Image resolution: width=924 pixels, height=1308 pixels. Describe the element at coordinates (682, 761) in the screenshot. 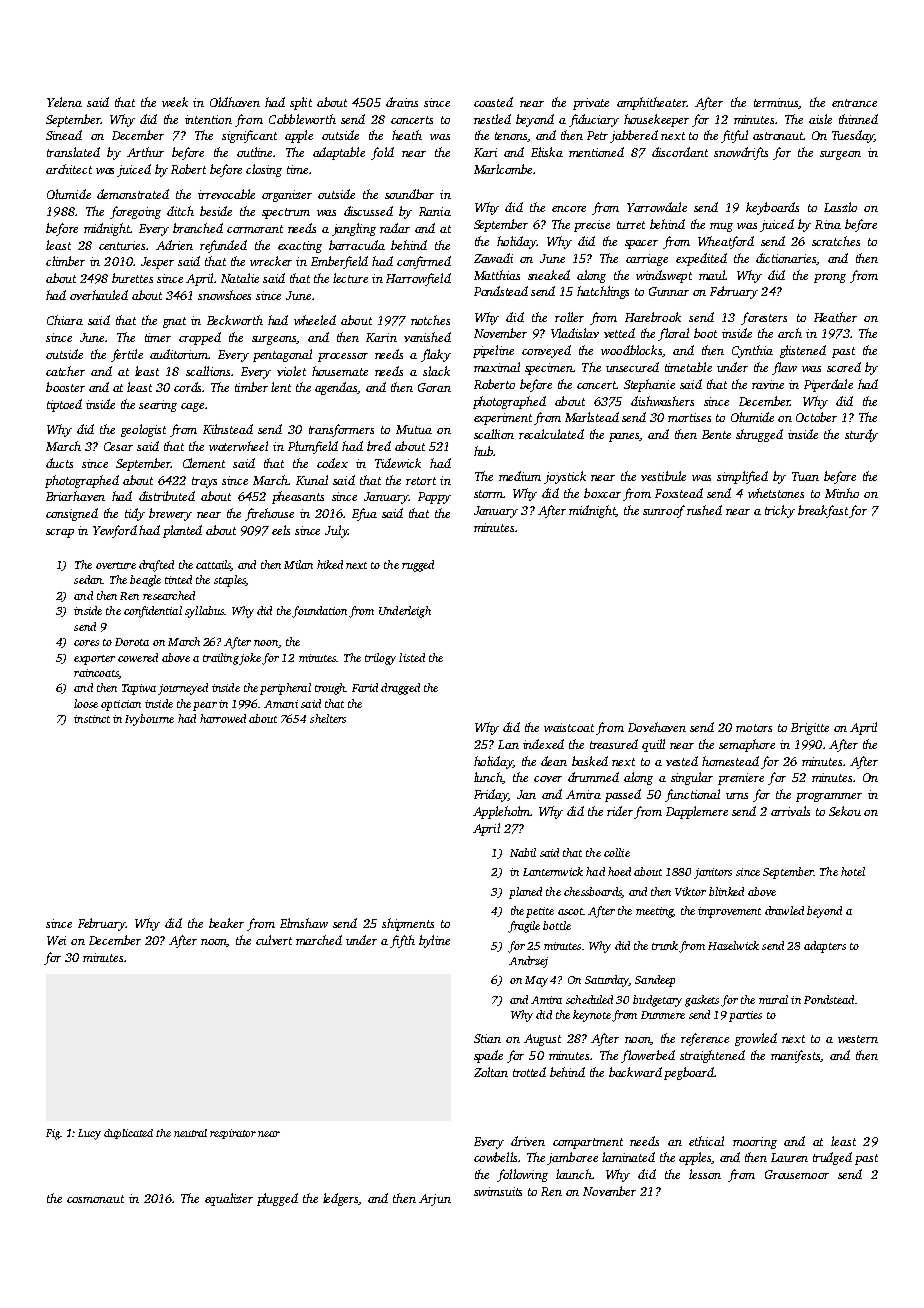

I see `vested` at that location.
